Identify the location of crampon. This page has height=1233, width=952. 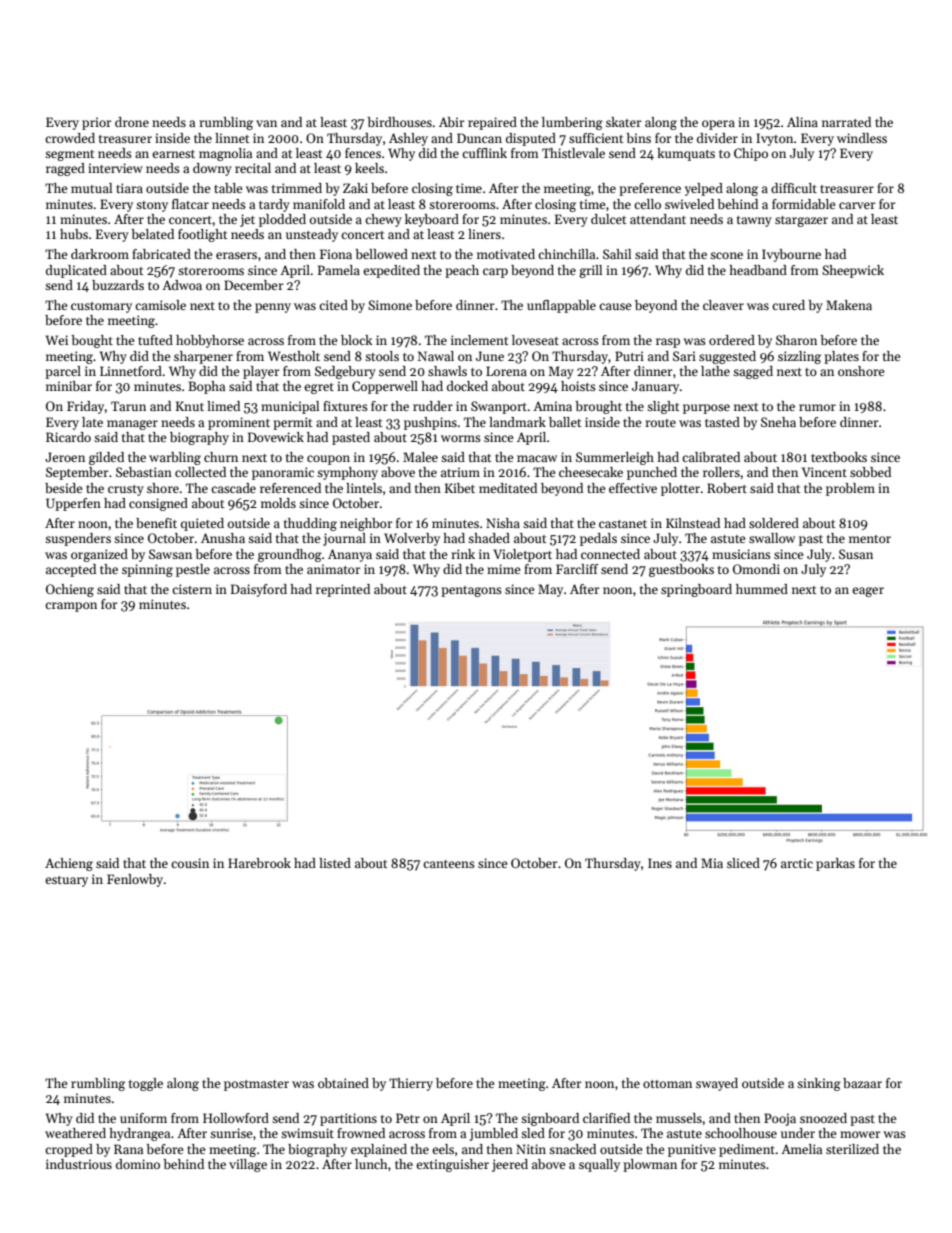
(71, 607).
